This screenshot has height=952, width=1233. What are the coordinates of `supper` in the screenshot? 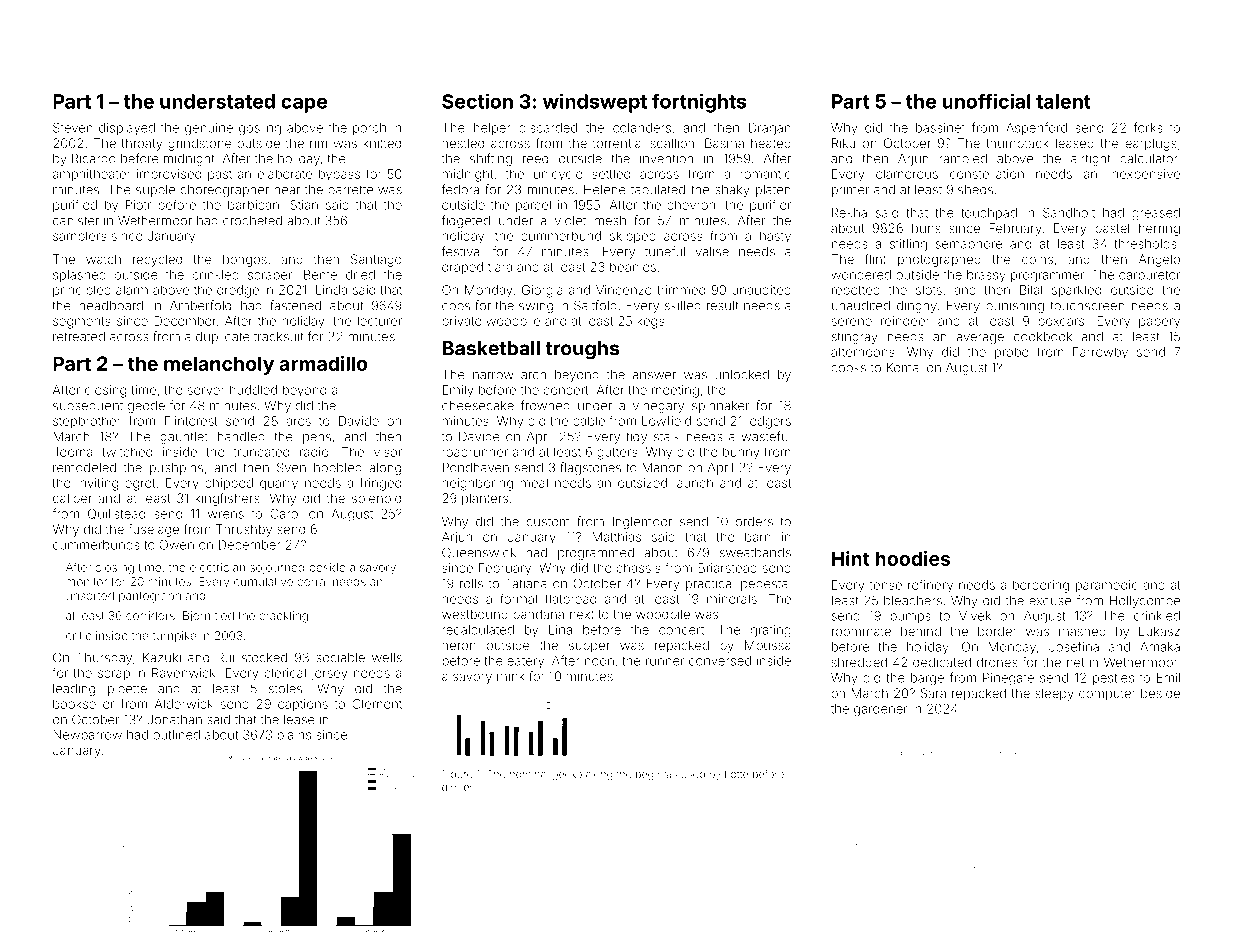 It's located at (589, 647).
